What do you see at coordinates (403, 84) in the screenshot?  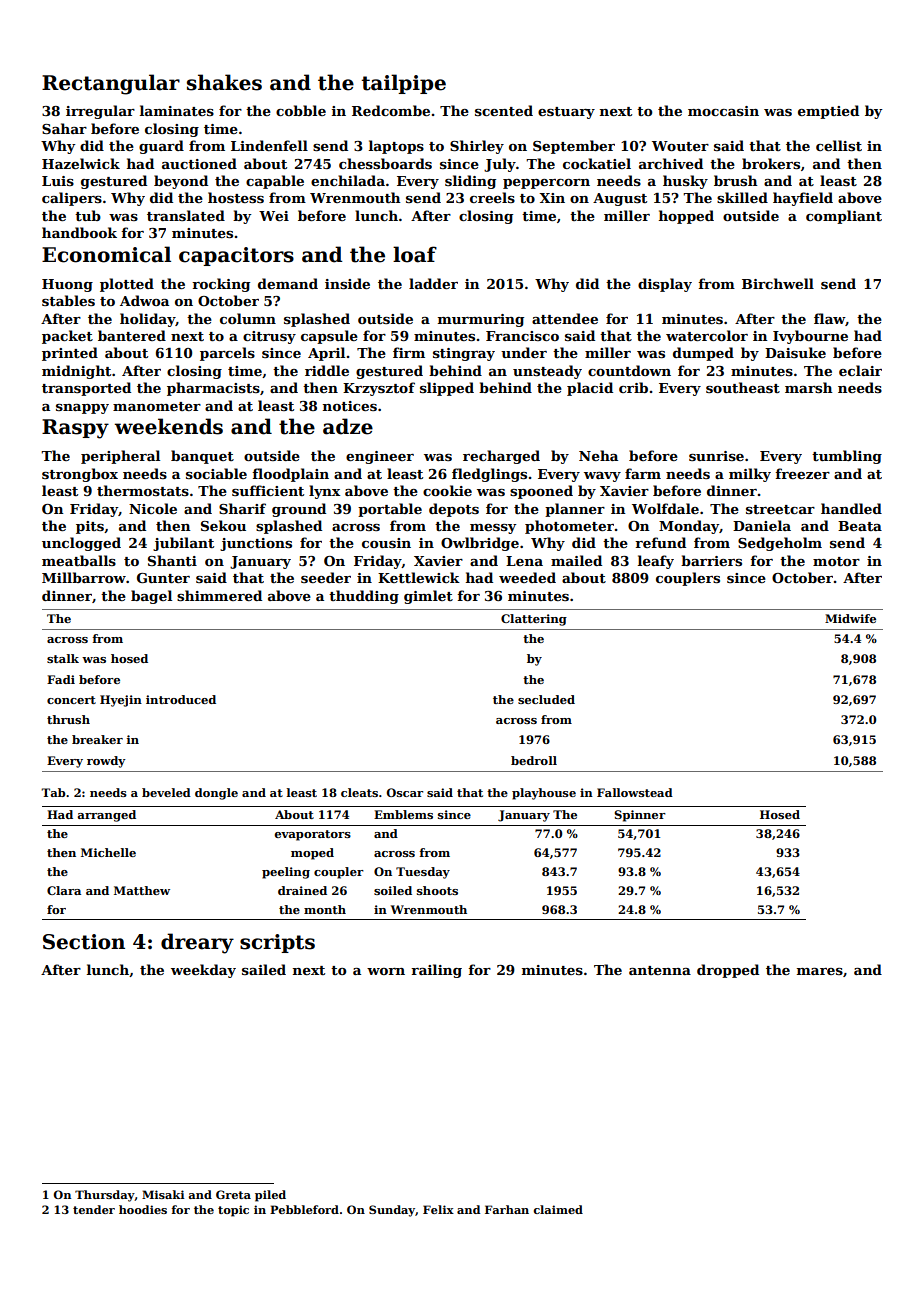 I see `tailpipe` at bounding box center [403, 84].
